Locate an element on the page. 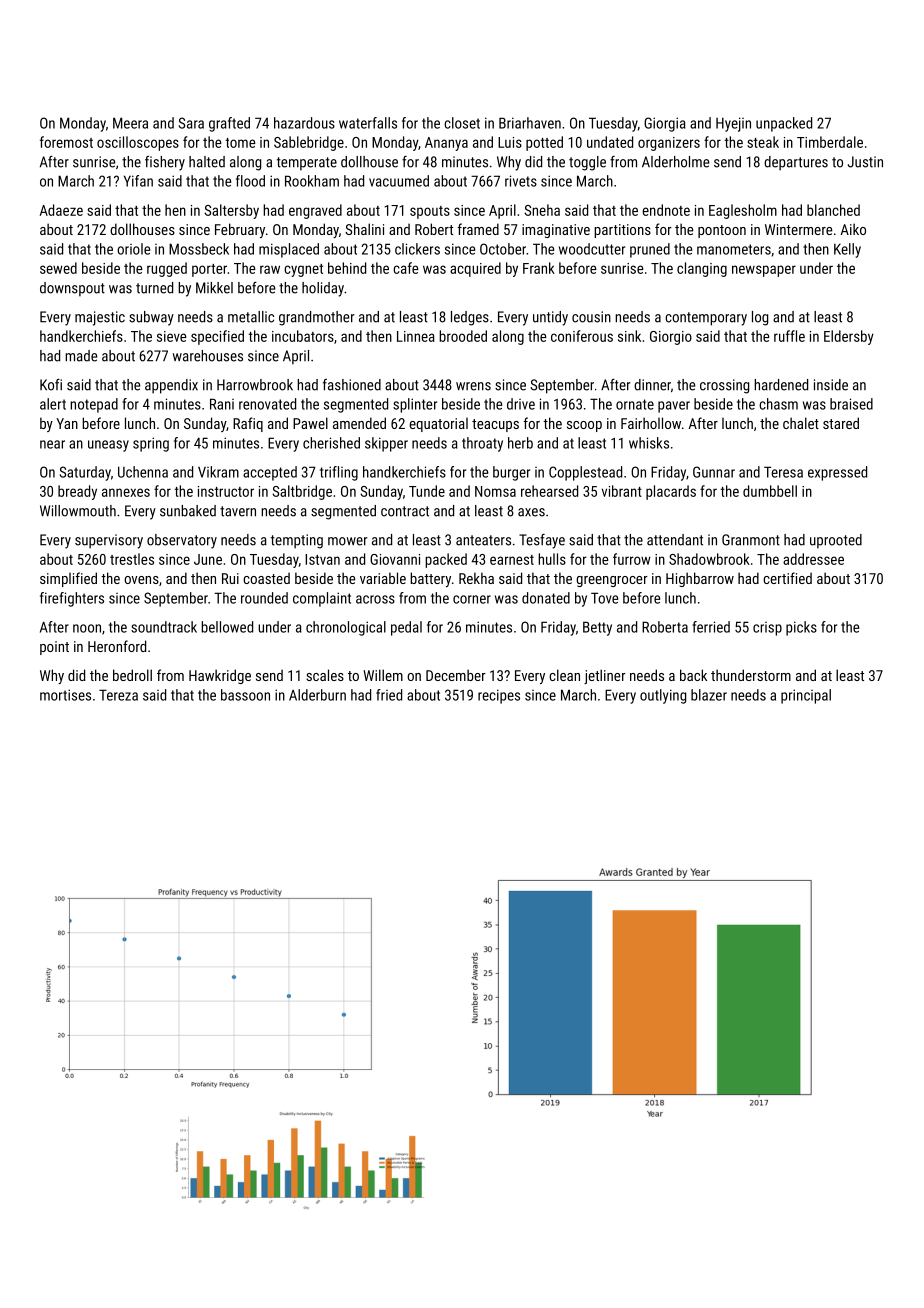 This document has width=924, height=1308. Frank is located at coordinates (539, 268).
